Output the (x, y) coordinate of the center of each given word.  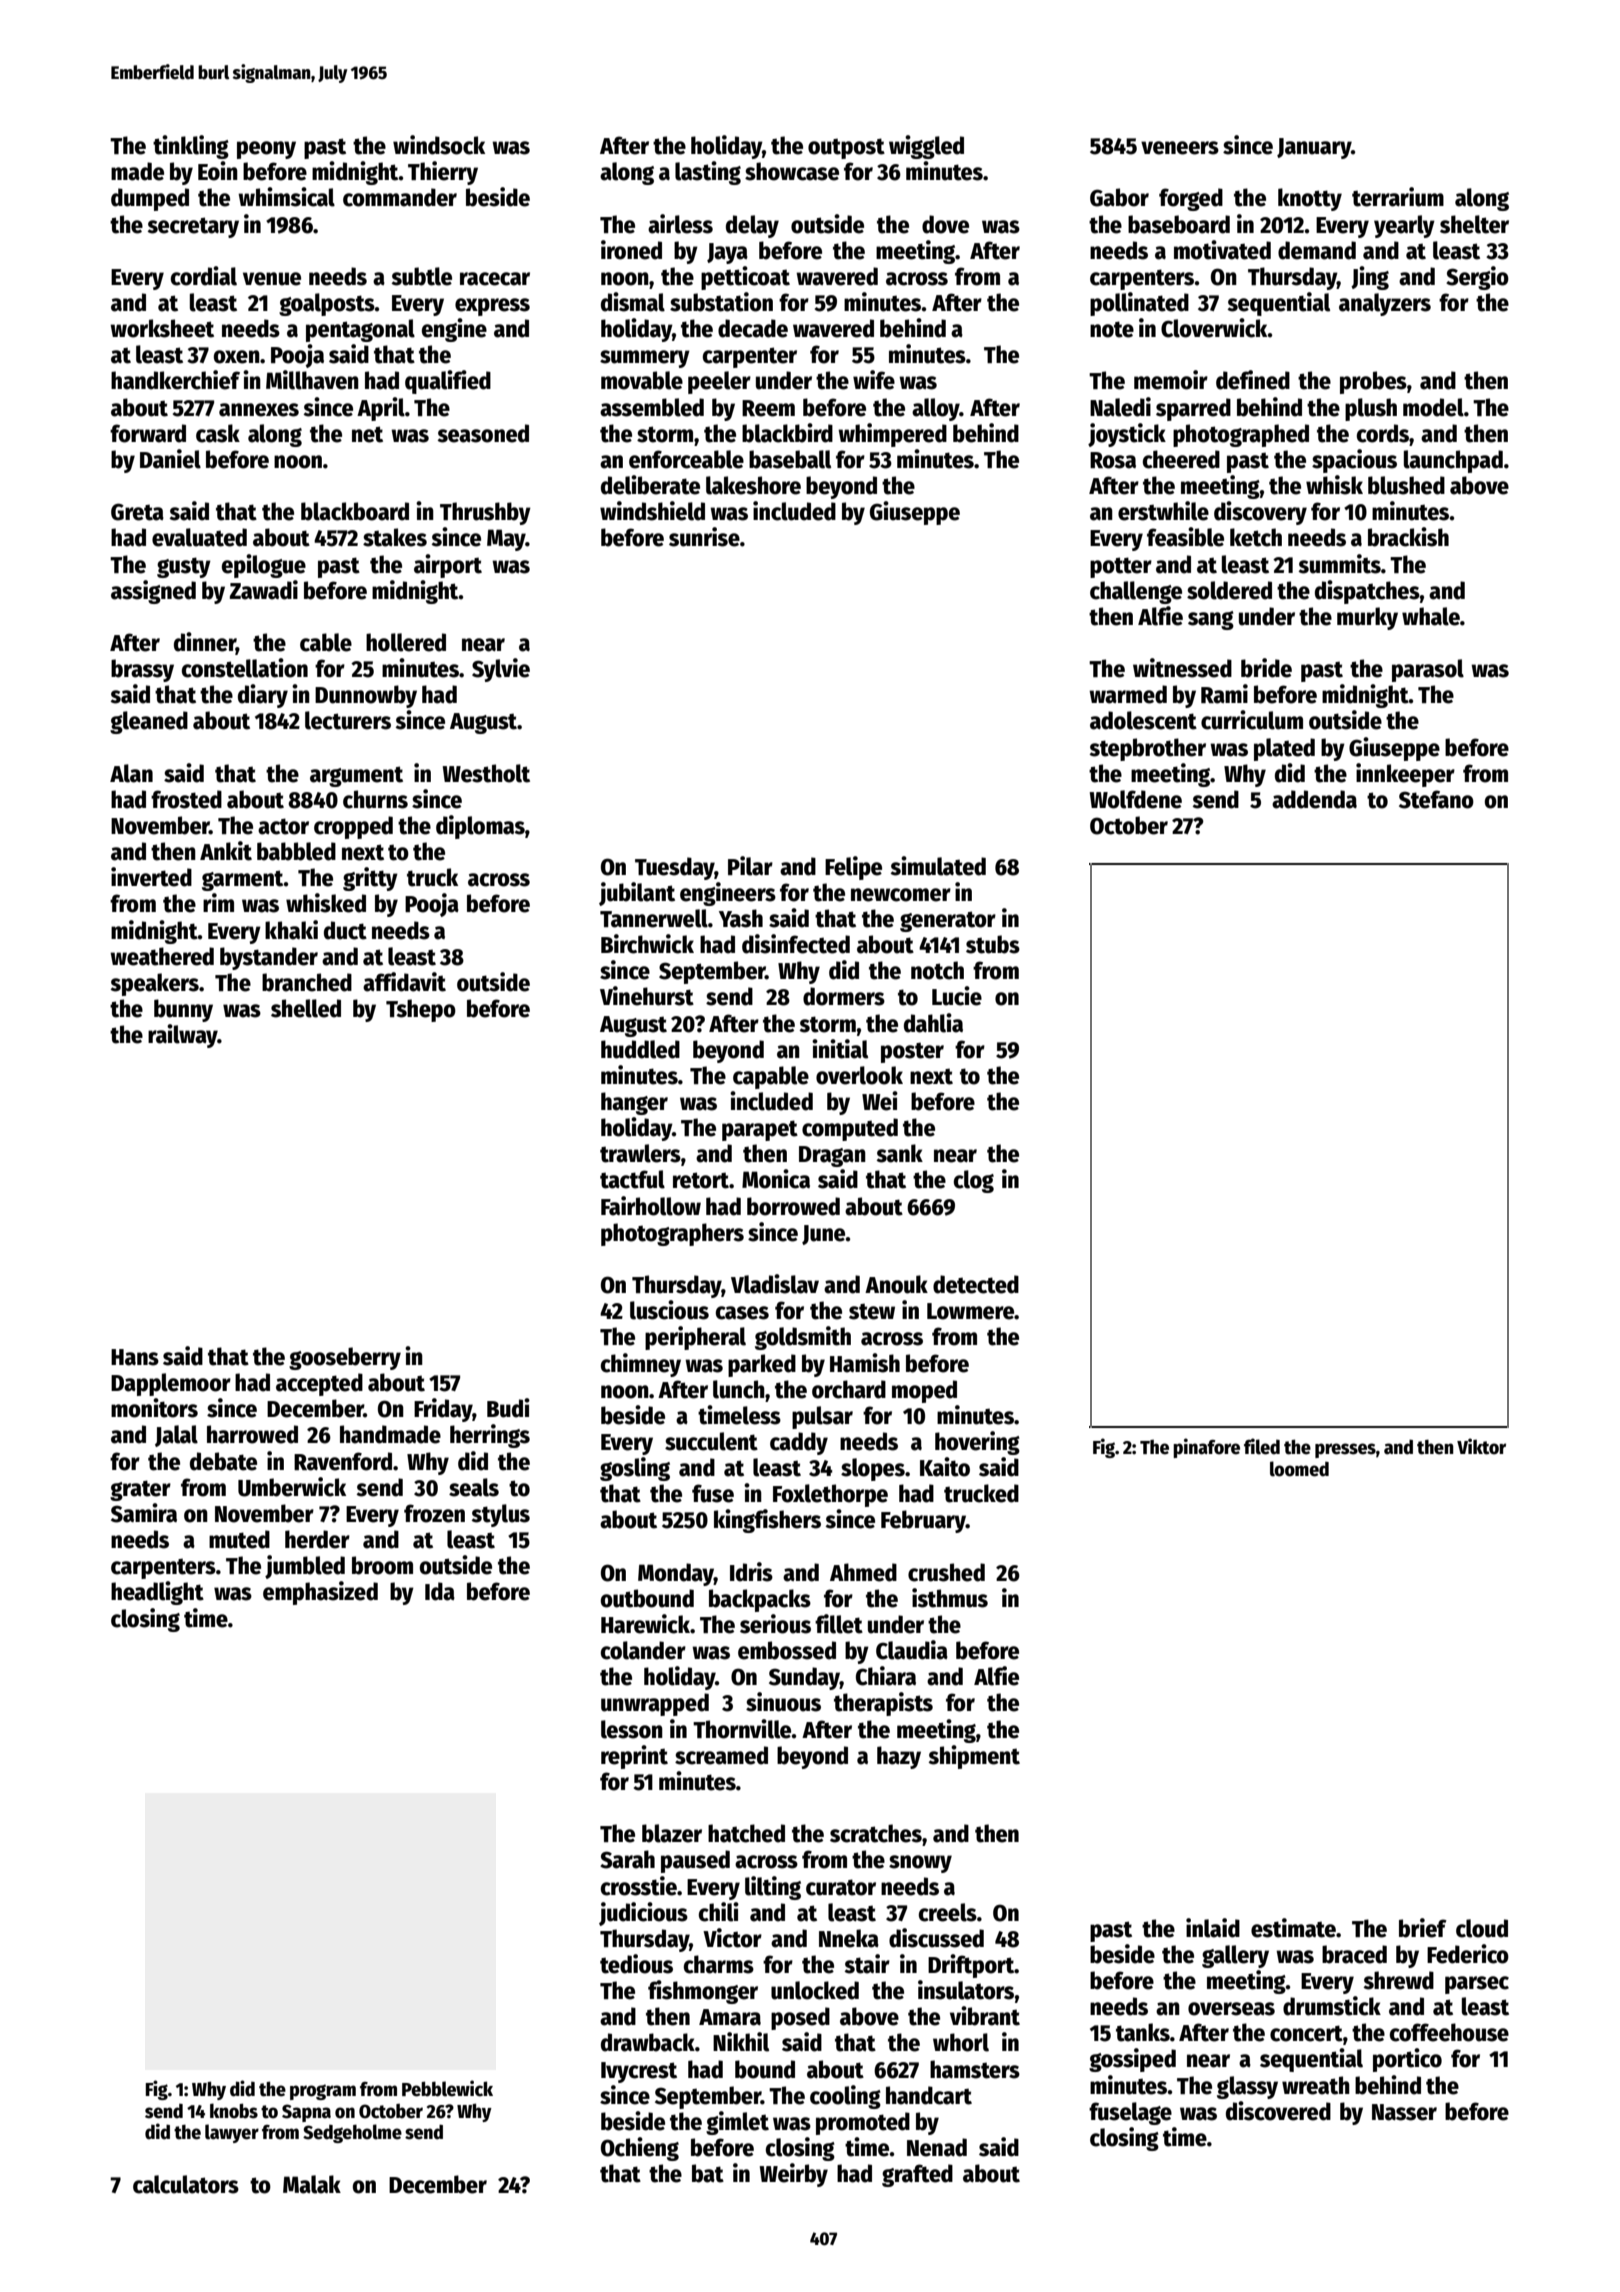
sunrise (704, 537)
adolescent (1143, 720)
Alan (131, 773)
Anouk (896, 1284)
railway (183, 1036)
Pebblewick (447, 2088)
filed (1262, 1446)
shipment (974, 1757)
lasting (708, 173)
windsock (439, 145)
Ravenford (343, 1461)
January (1314, 148)
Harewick (645, 1624)
